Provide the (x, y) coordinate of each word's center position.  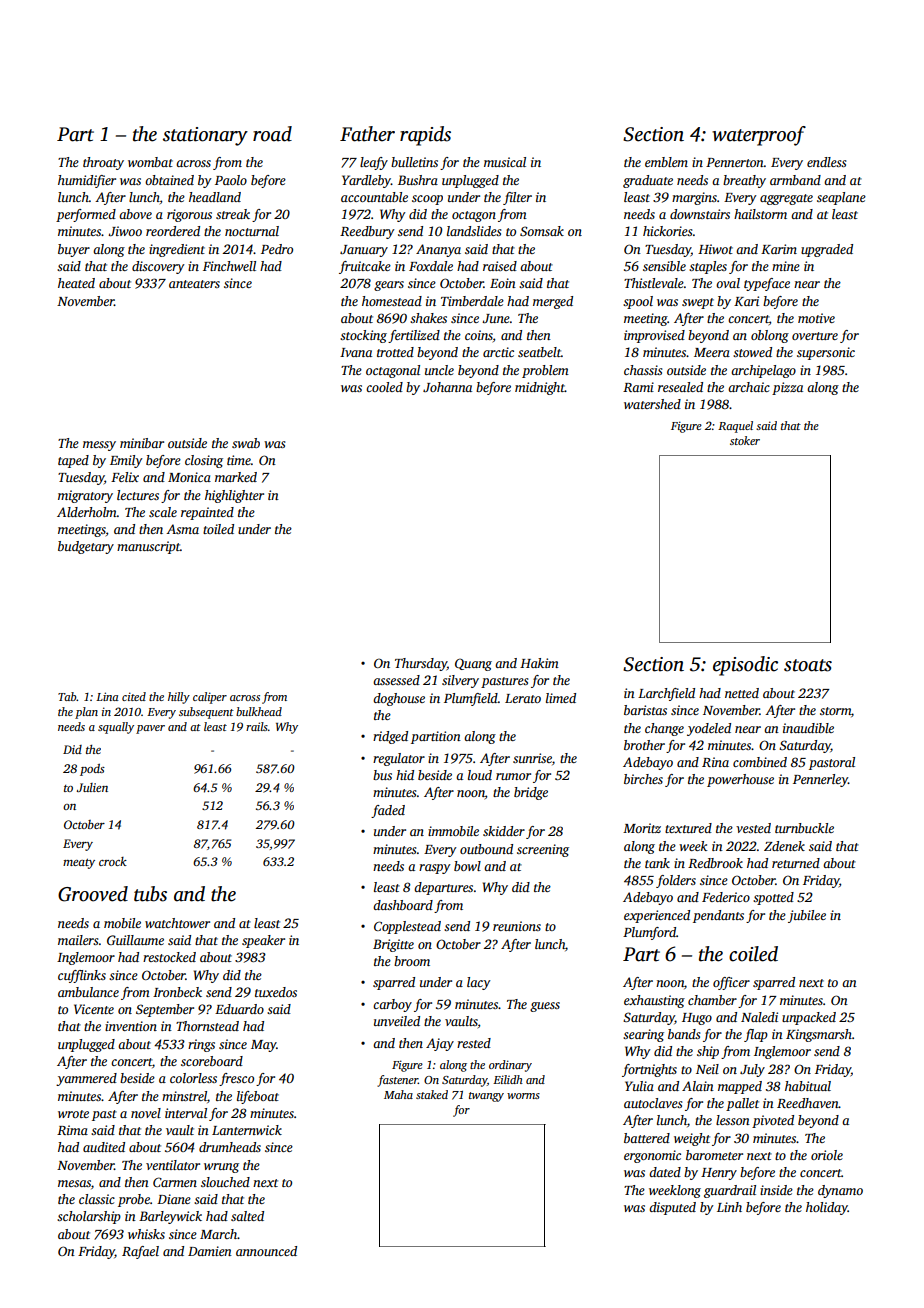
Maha (398, 1094)
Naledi (759, 1017)
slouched (225, 1182)
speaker (263, 941)
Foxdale (431, 266)
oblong (770, 336)
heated (76, 283)
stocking (363, 336)
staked (432, 1094)
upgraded (827, 250)
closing (204, 461)
